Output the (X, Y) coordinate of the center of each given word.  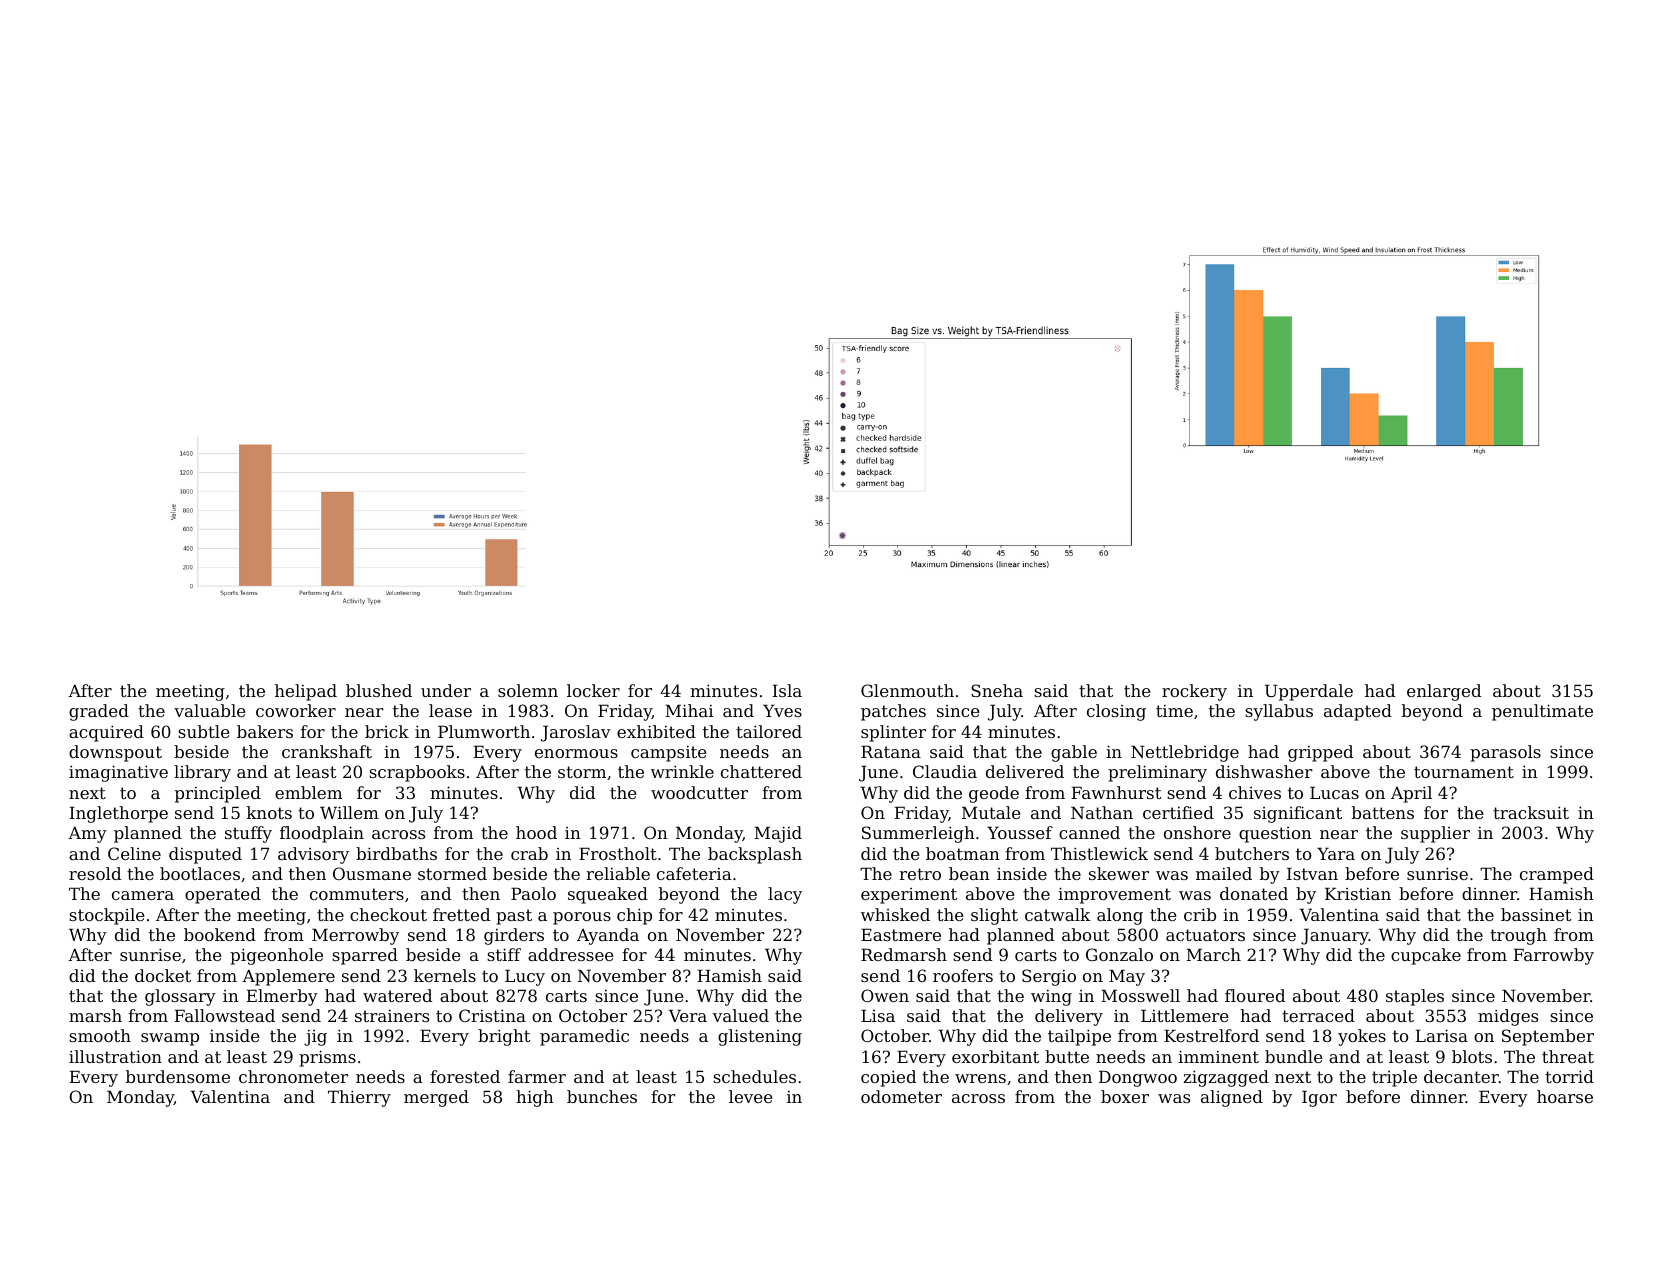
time (1174, 711)
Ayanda (608, 936)
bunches (602, 1096)
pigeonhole (276, 956)
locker (593, 690)
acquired (106, 733)
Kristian (1358, 893)
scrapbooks (417, 773)
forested (465, 1076)
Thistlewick (1099, 853)
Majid (778, 834)
